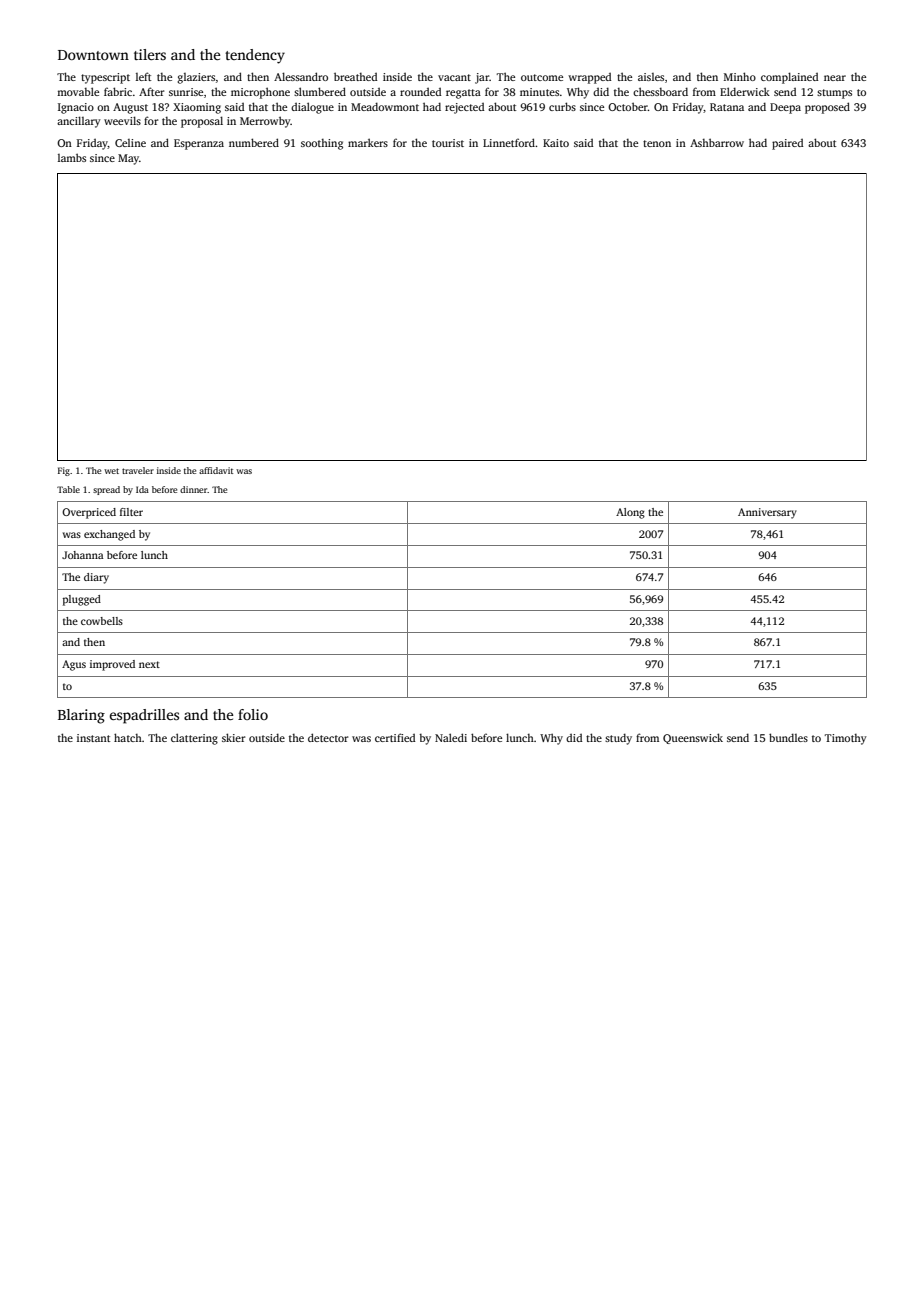 The width and height of the screenshot is (924, 1308). Describe the element at coordinates (767, 513) in the screenshot. I see `Anniversary` at that location.
